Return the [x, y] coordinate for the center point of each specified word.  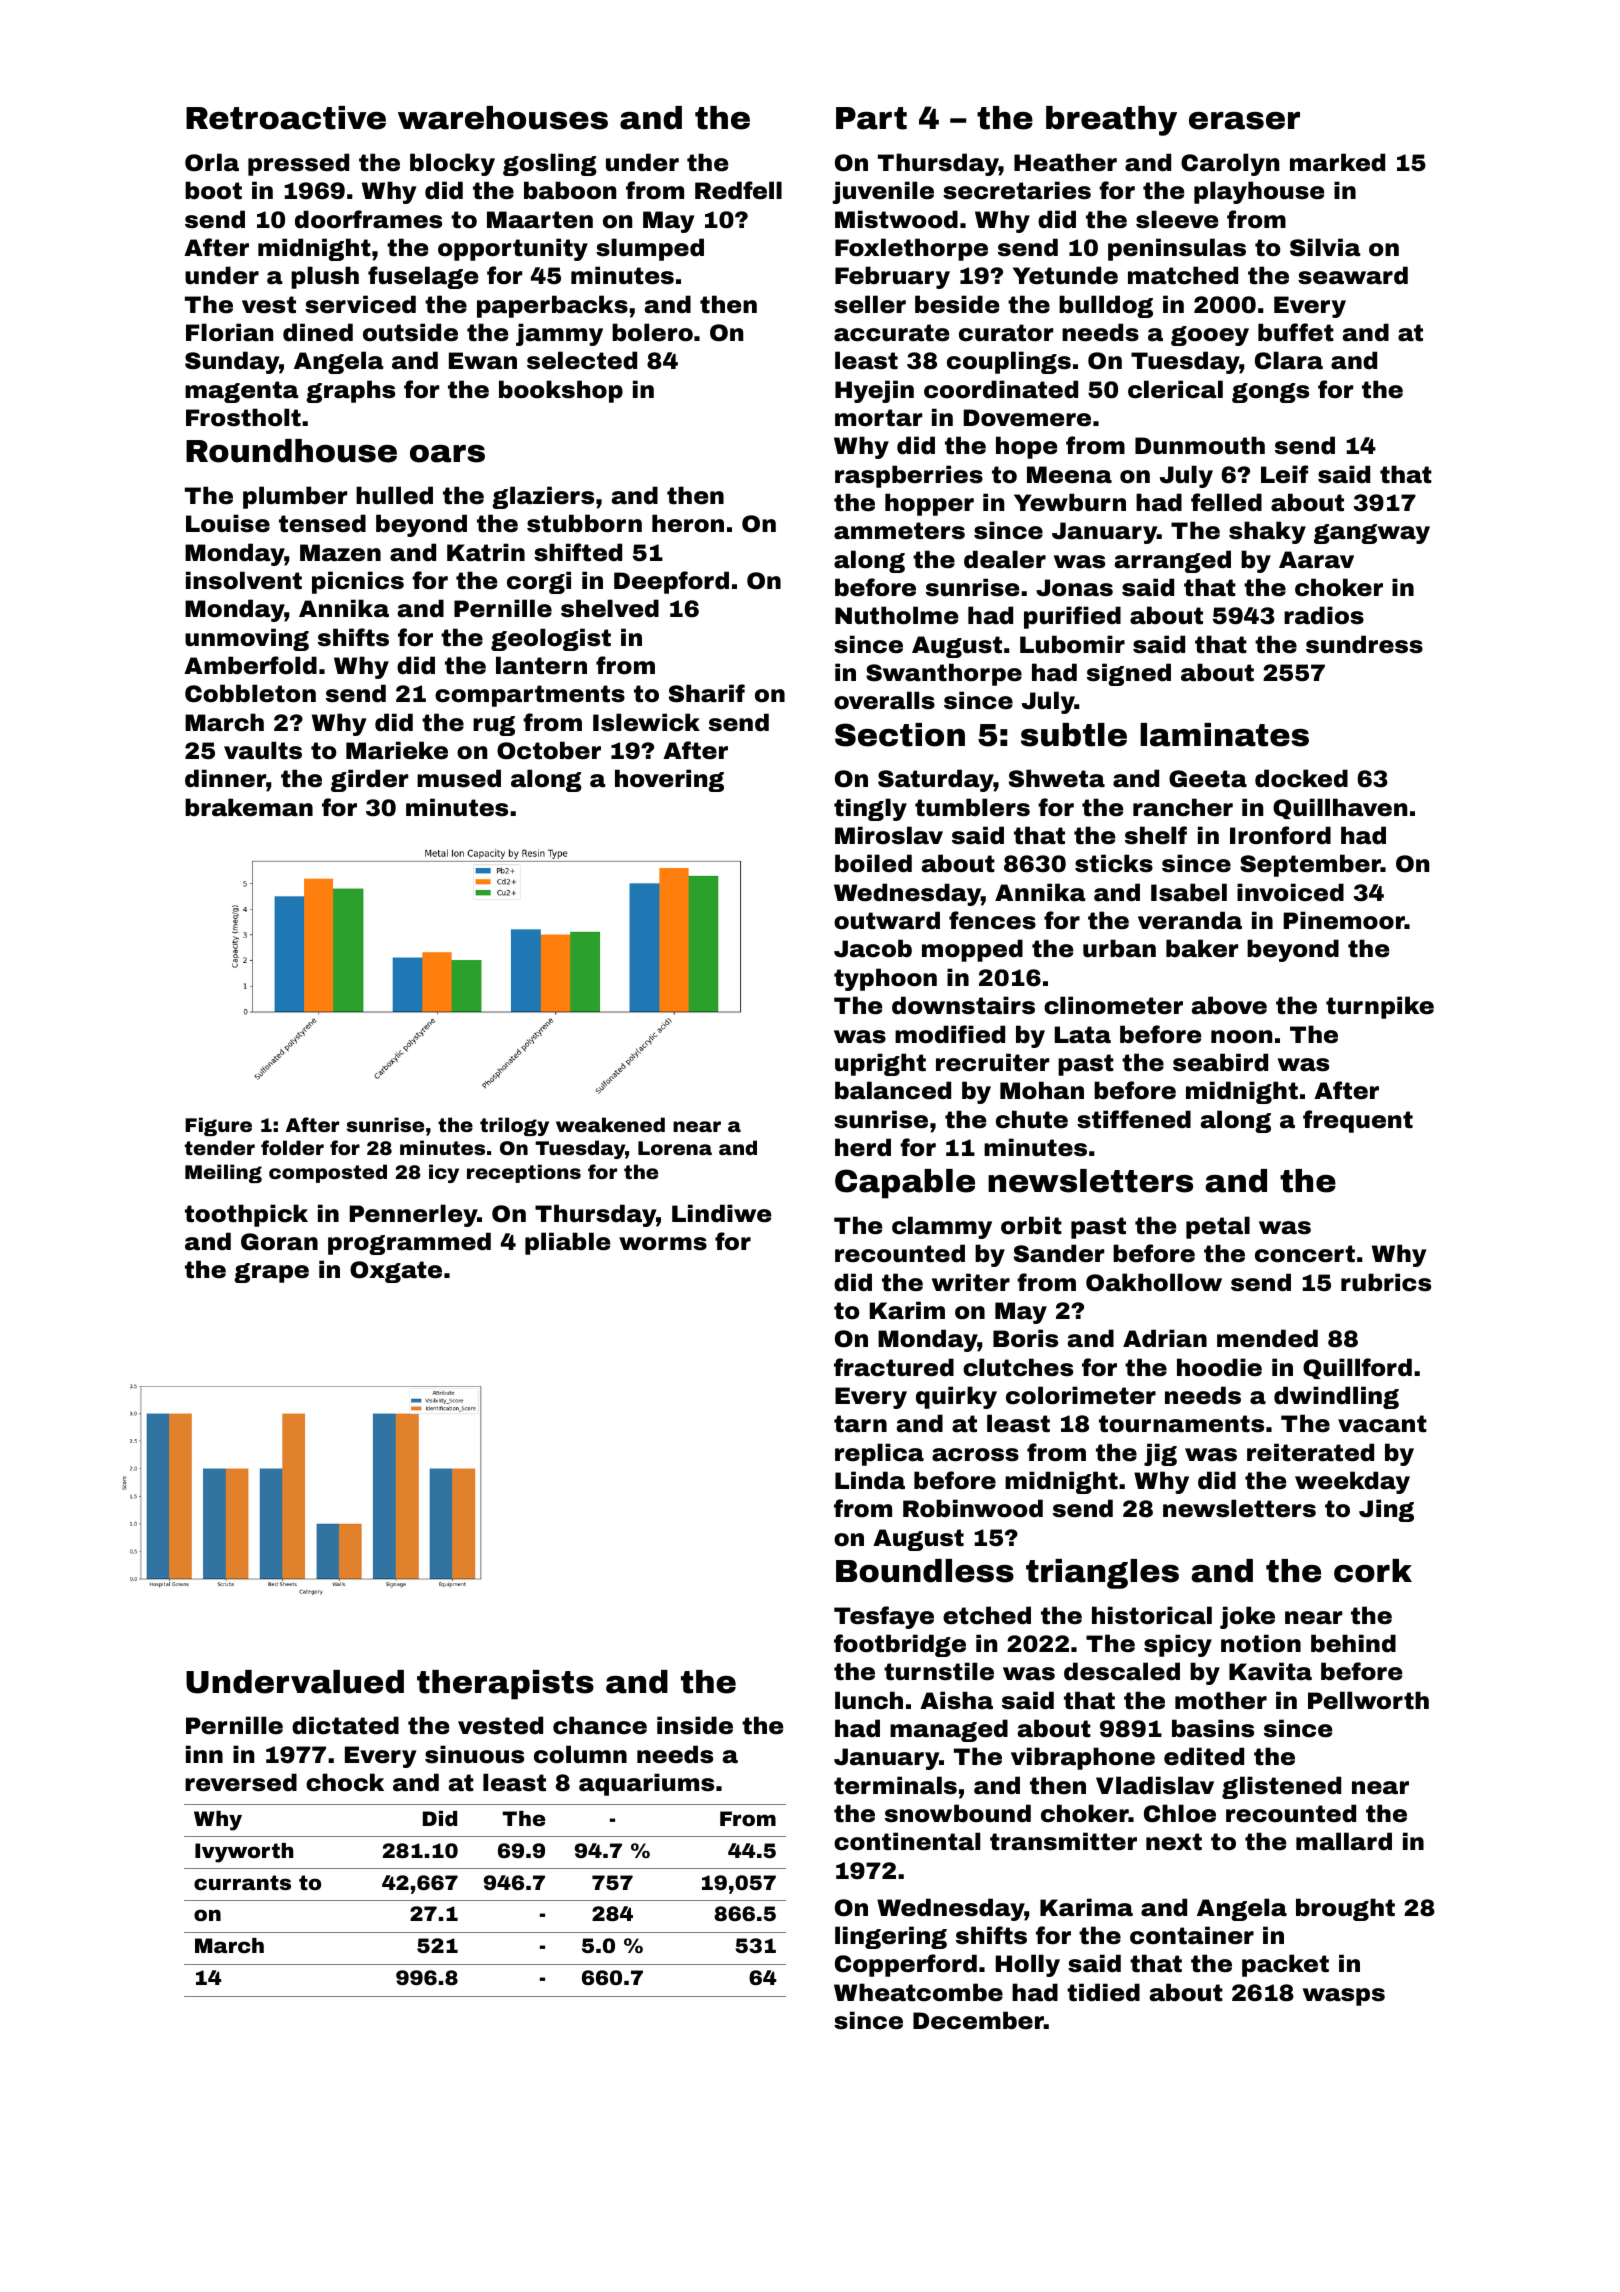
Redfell [738, 190]
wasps [1344, 1997]
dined [318, 332]
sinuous [474, 1754]
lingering [891, 1937]
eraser [1244, 120]
